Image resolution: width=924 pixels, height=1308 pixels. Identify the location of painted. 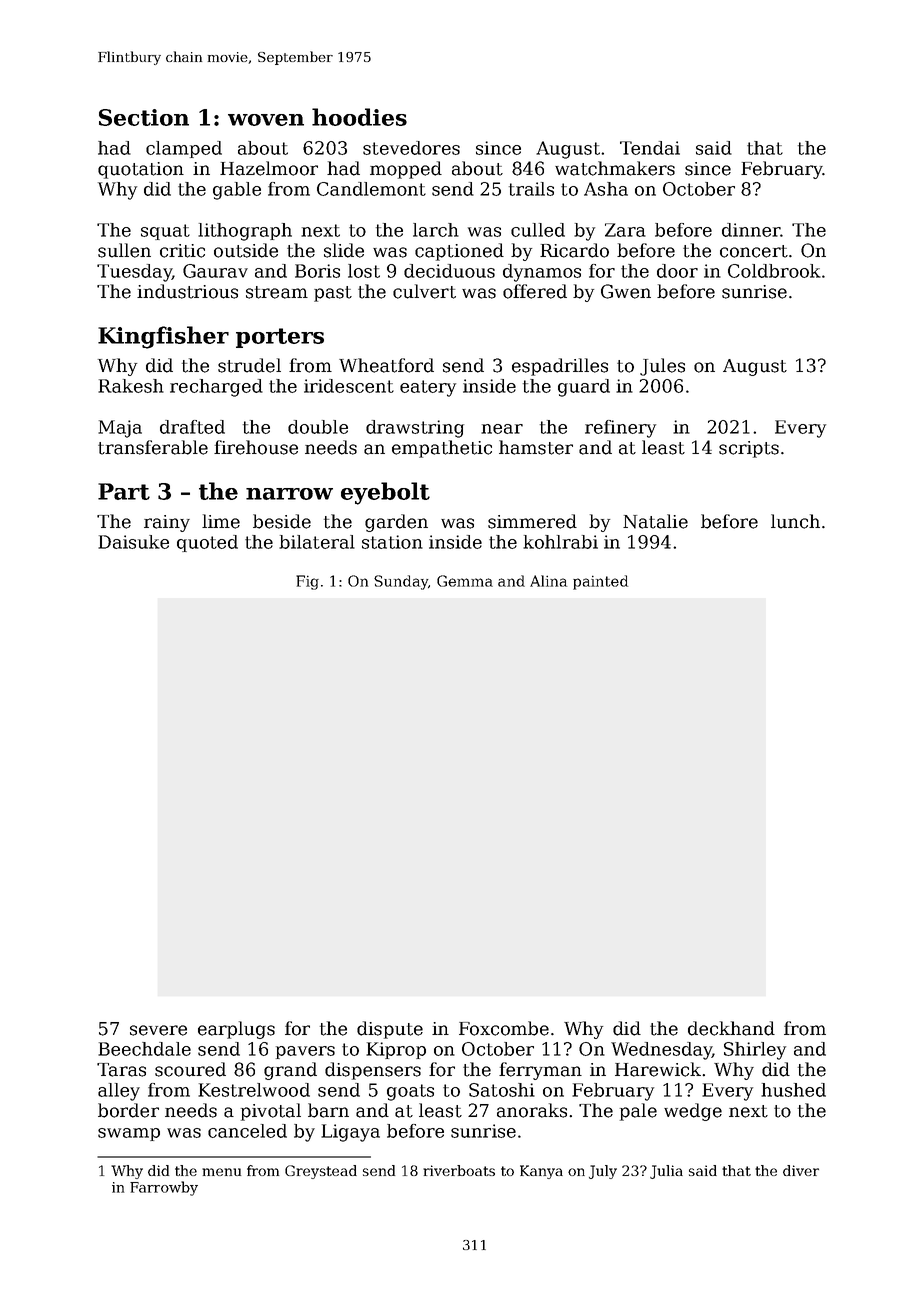
(600, 582).
